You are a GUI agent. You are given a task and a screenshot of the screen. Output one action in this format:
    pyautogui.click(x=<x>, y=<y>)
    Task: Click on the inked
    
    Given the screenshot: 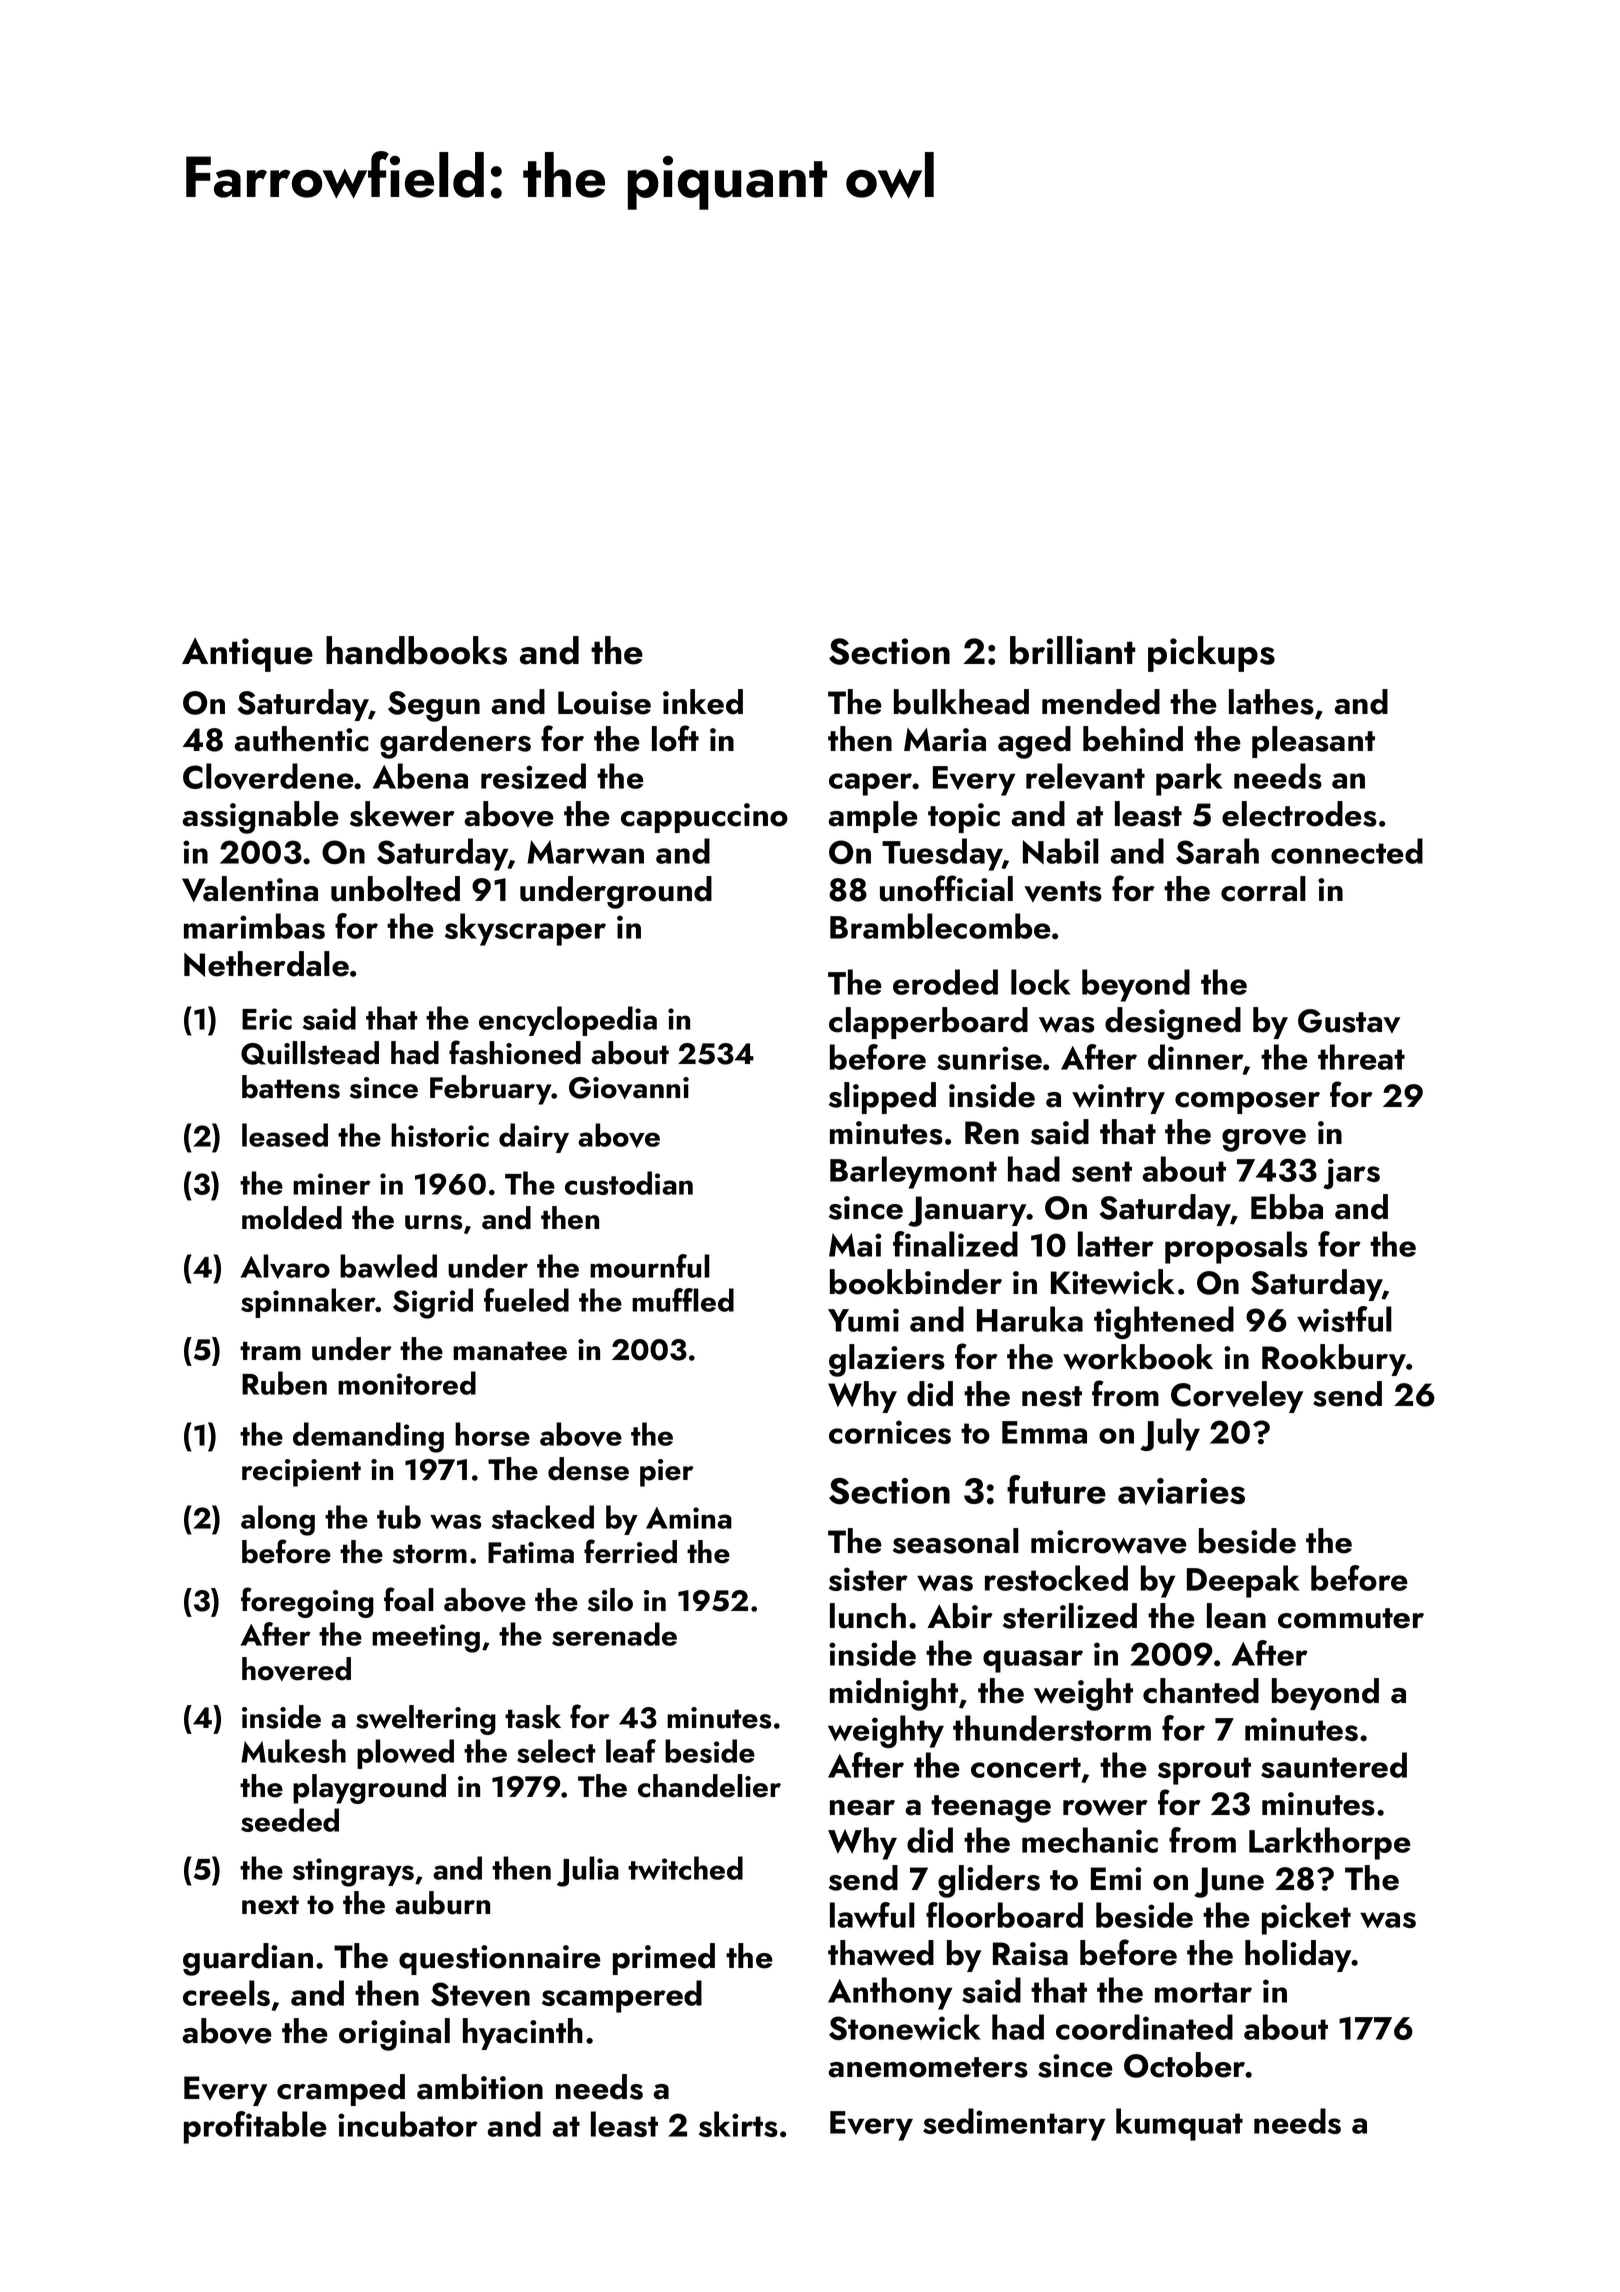 What is the action you would take?
    pyautogui.click(x=703, y=702)
